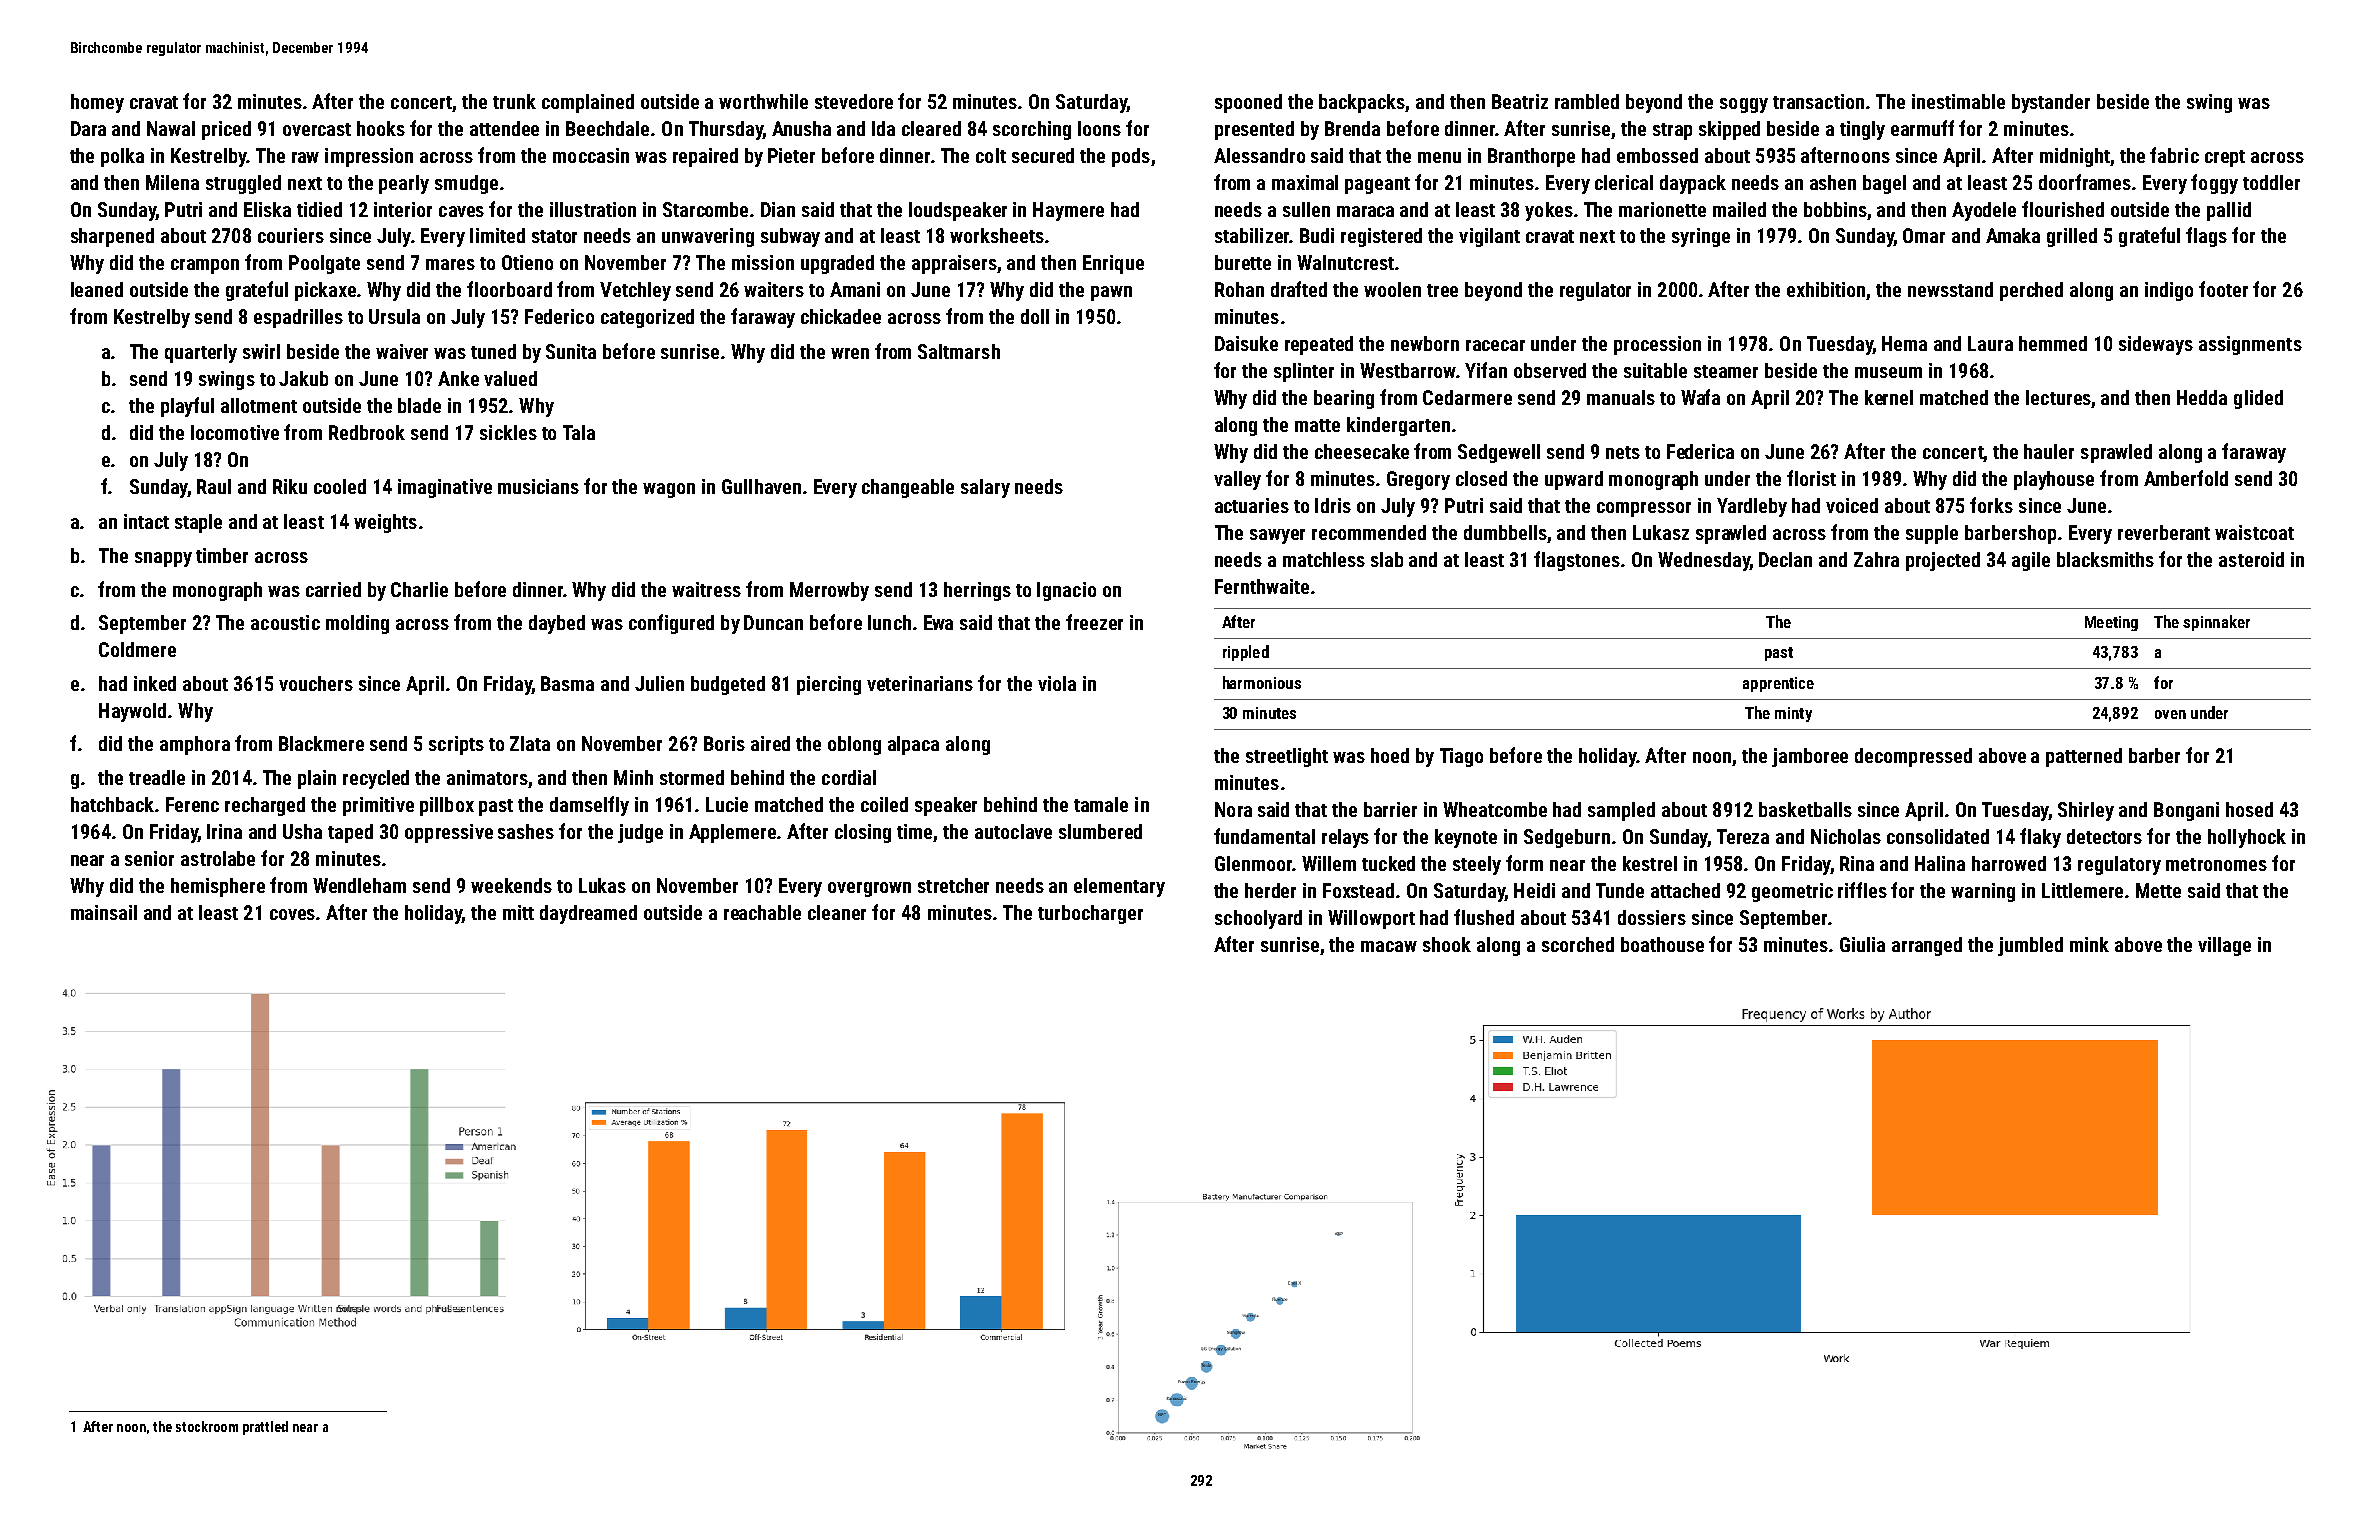 This page has width=2380, height=1540. Describe the element at coordinates (207, 1426) in the page. I see `stockroom` at that location.
